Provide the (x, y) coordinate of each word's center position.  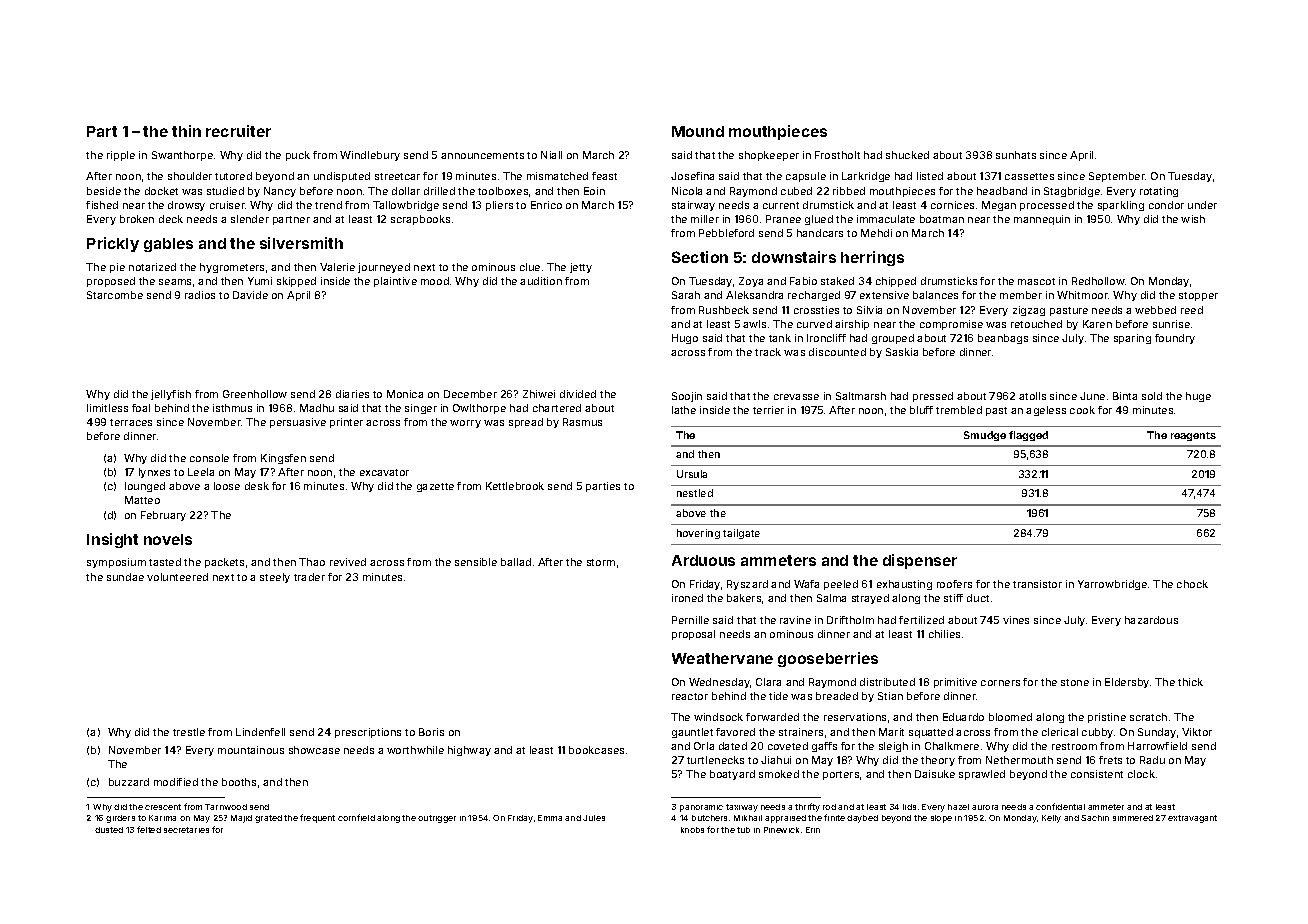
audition (541, 281)
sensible (476, 562)
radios (200, 295)
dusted (109, 830)
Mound (698, 131)
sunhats (1016, 155)
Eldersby (1127, 683)
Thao (312, 562)
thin (186, 131)
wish (1193, 219)
